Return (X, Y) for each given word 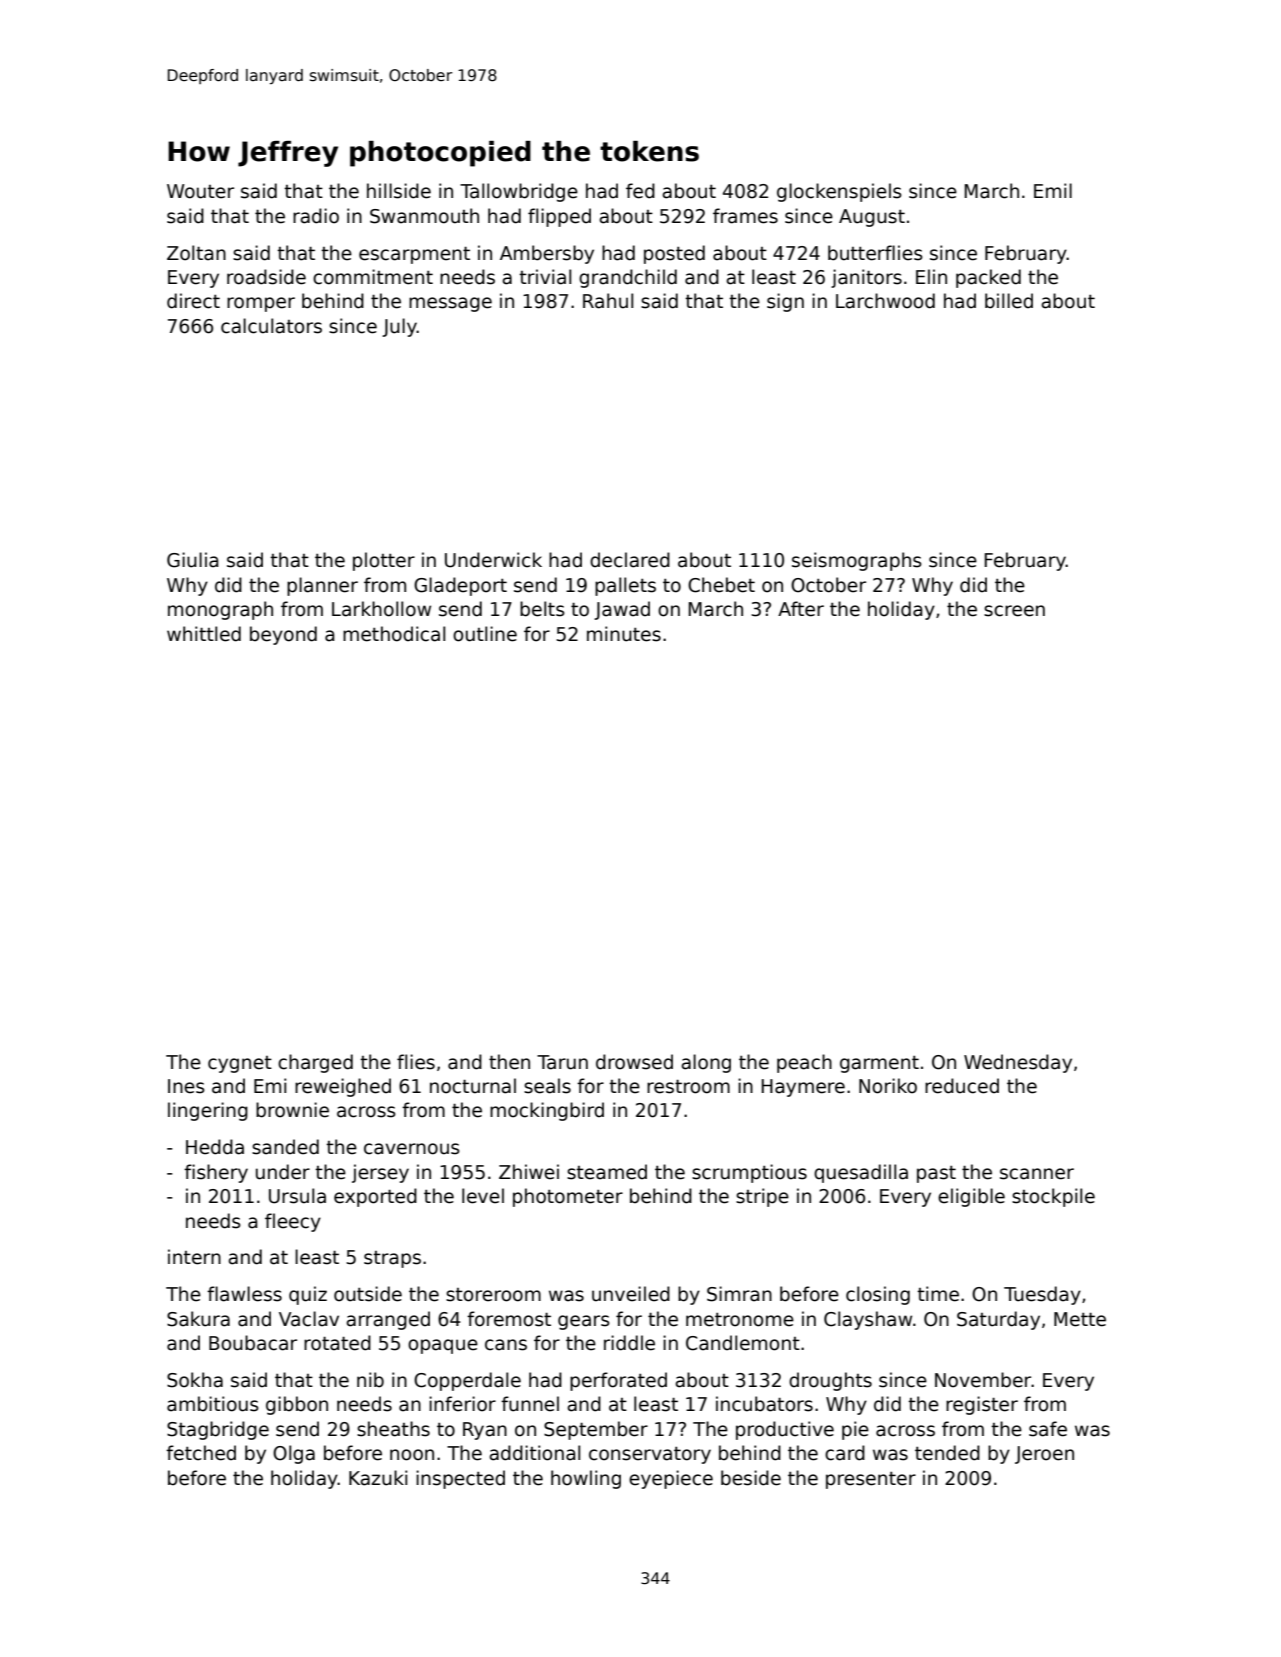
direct (193, 301)
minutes (624, 634)
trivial (545, 277)
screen (1014, 611)
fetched (201, 1453)
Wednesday (1018, 1063)
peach (804, 1063)
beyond (283, 635)
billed (1009, 301)
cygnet (240, 1064)
